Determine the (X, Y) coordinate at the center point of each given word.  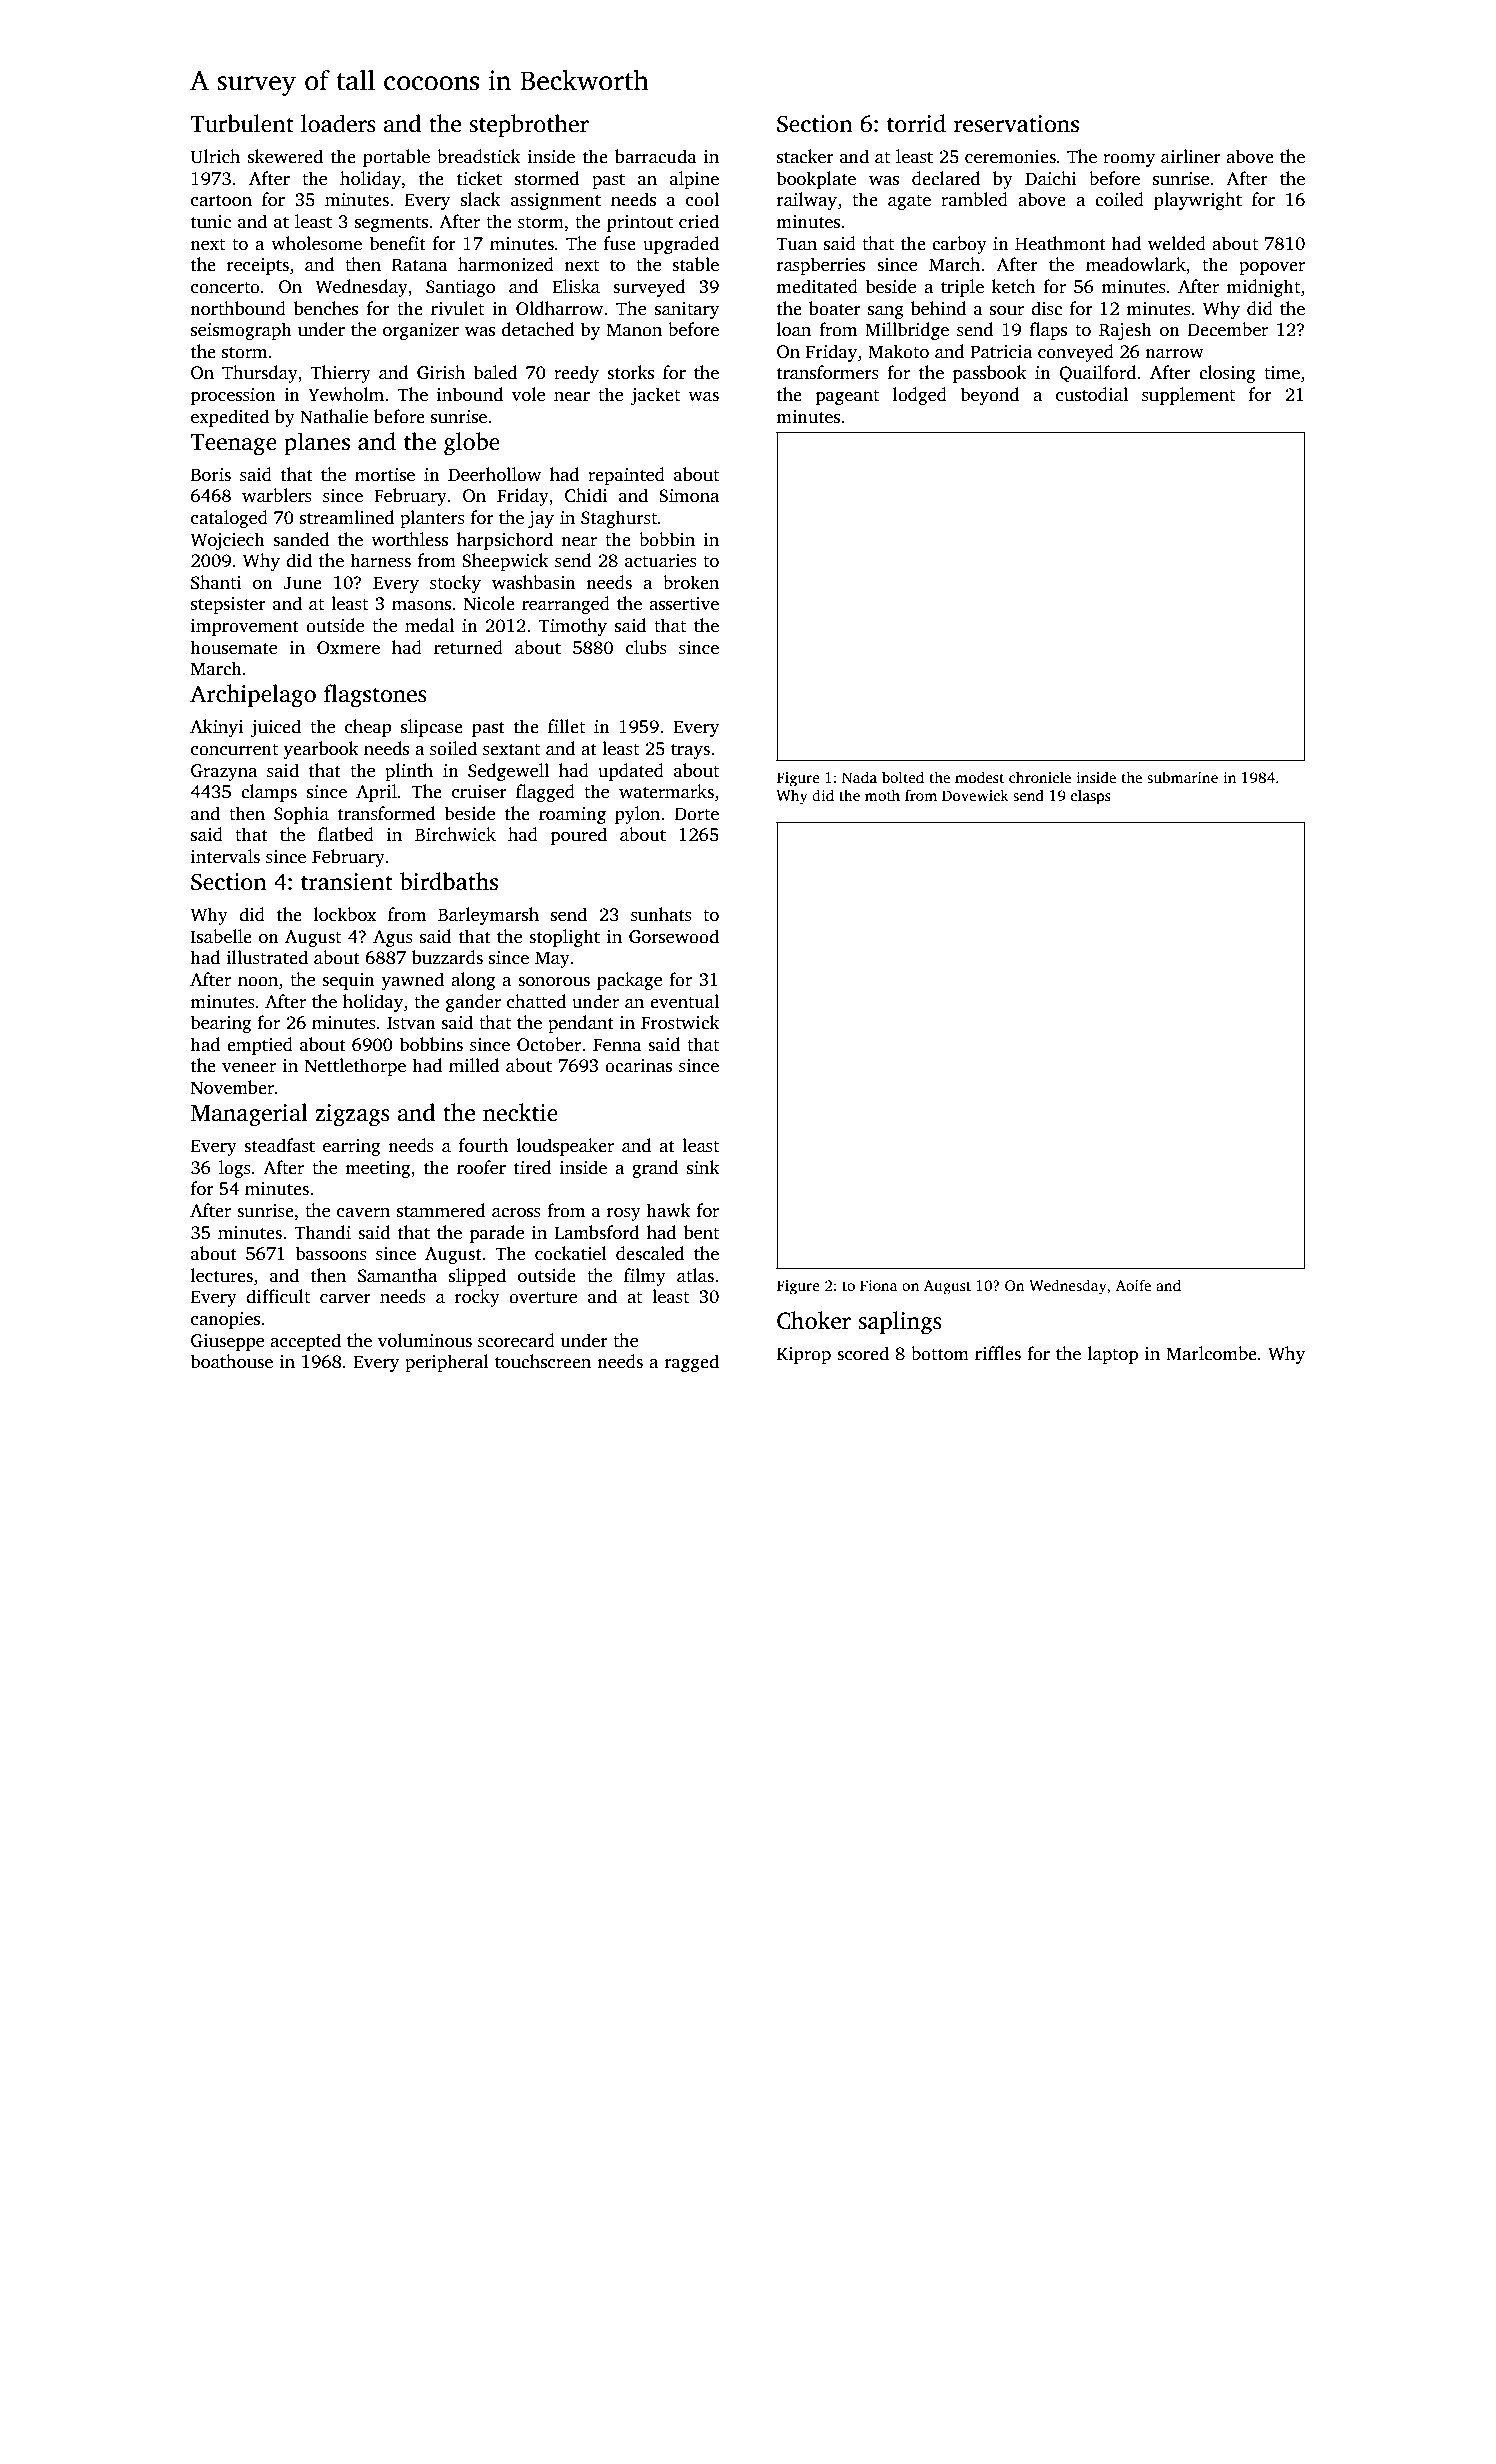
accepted (305, 1342)
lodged (920, 396)
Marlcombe (1211, 1353)
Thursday (260, 374)
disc (1046, 308)
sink (703, 1167)
